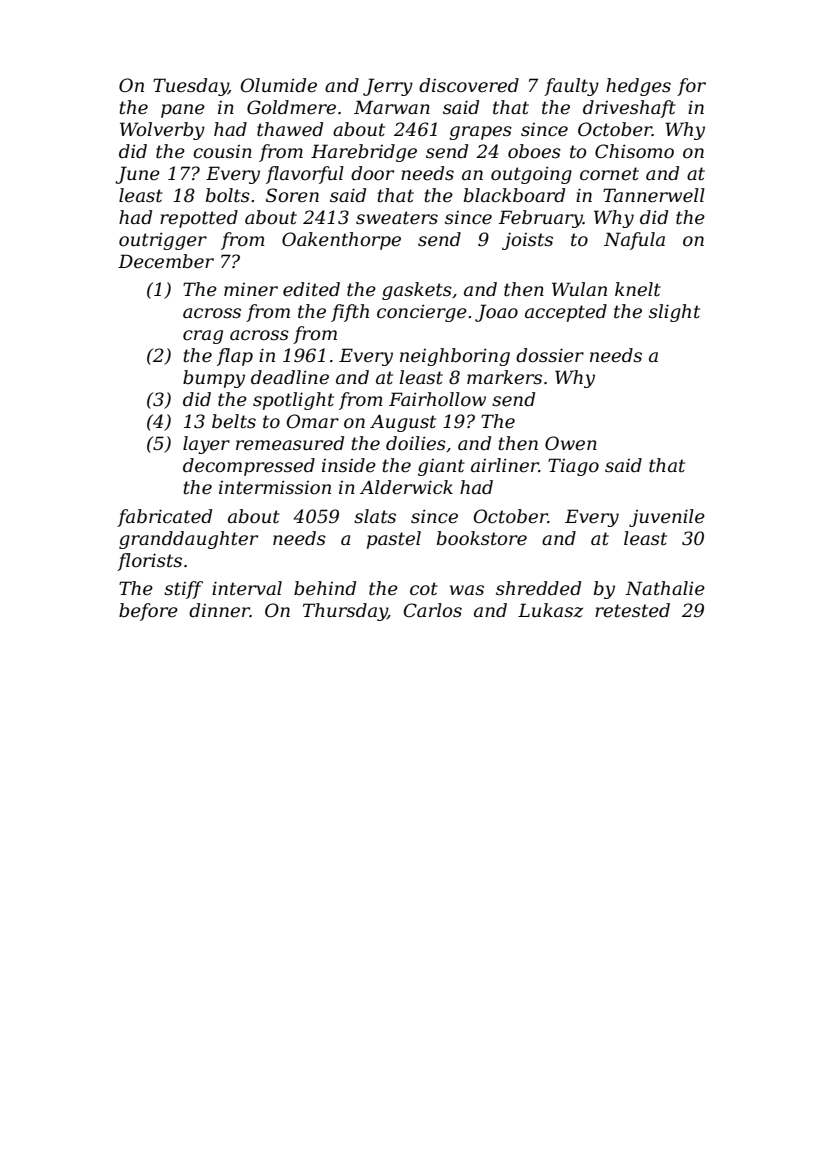 The image size is (824, 1169). Describe the element at coordinates (162, 131) in the screenshot. I see `Wolverby` at that location.
